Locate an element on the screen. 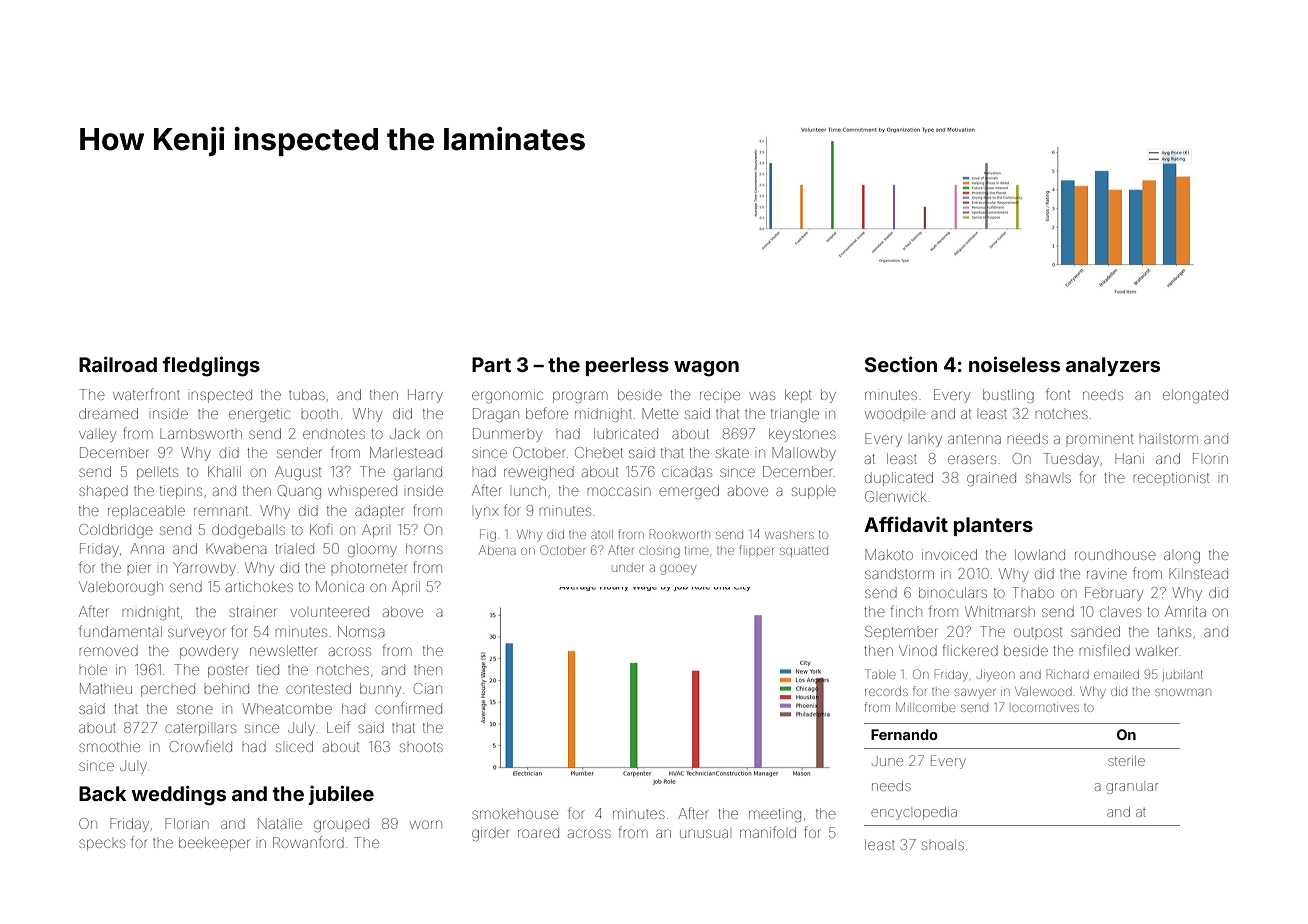 Image resolution: width=1308 pixels, height=924 pixels. shoots is located at coordinates (421, 747).
